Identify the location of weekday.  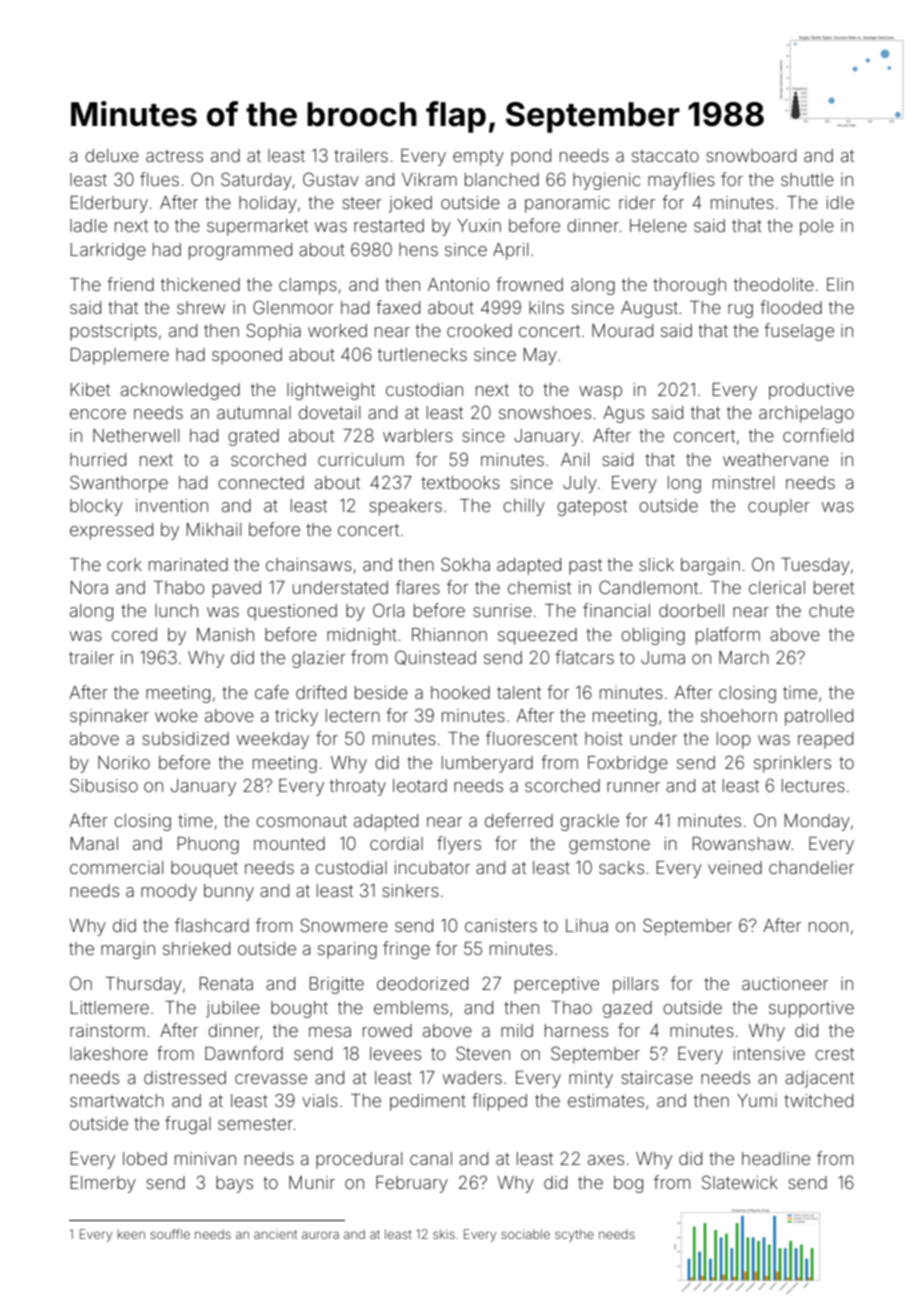
(273, 740).
